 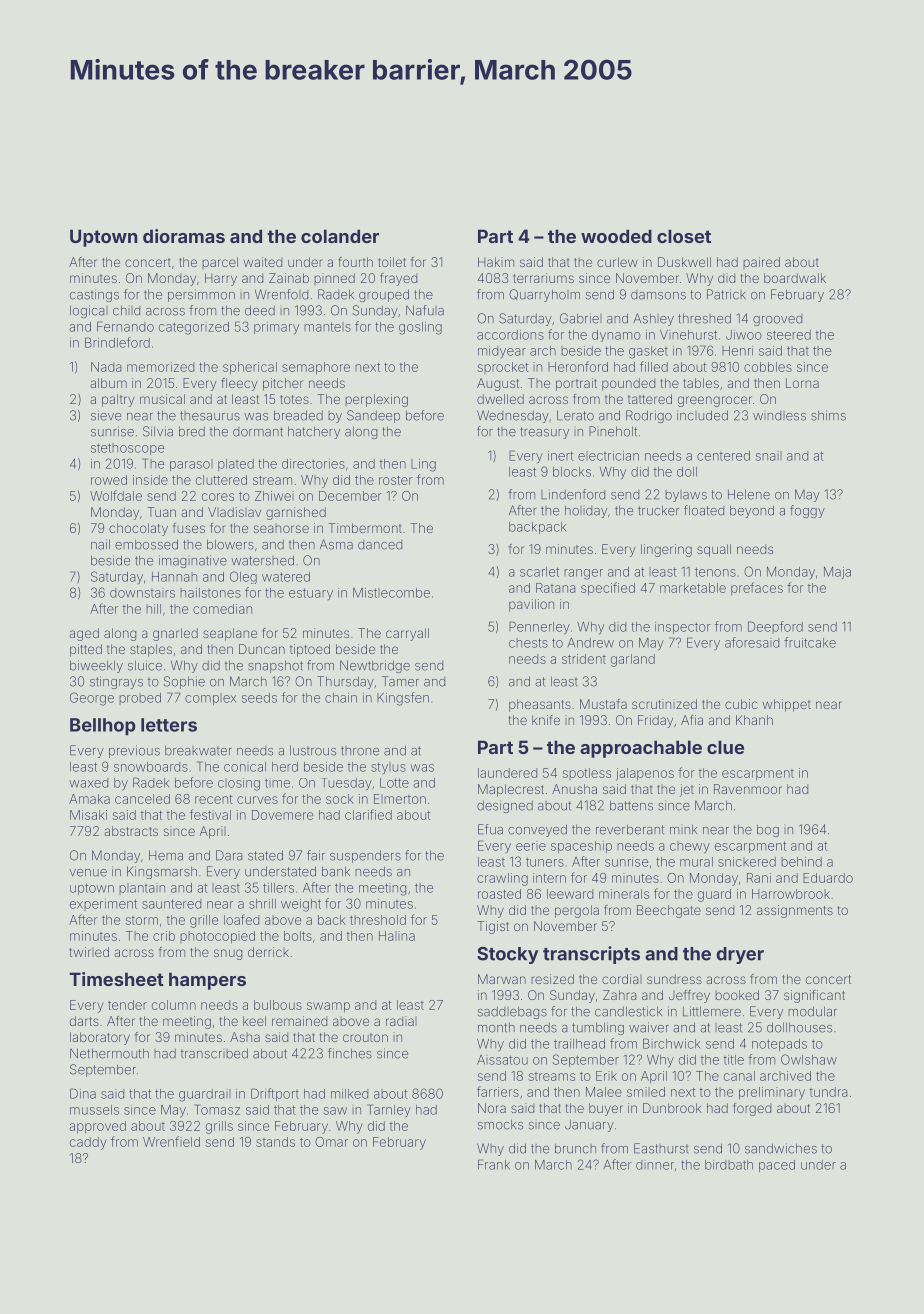 What do you see at coordinates (795, 278) in the page?
I see `boardwalk` at bounding box center [795, 278].
